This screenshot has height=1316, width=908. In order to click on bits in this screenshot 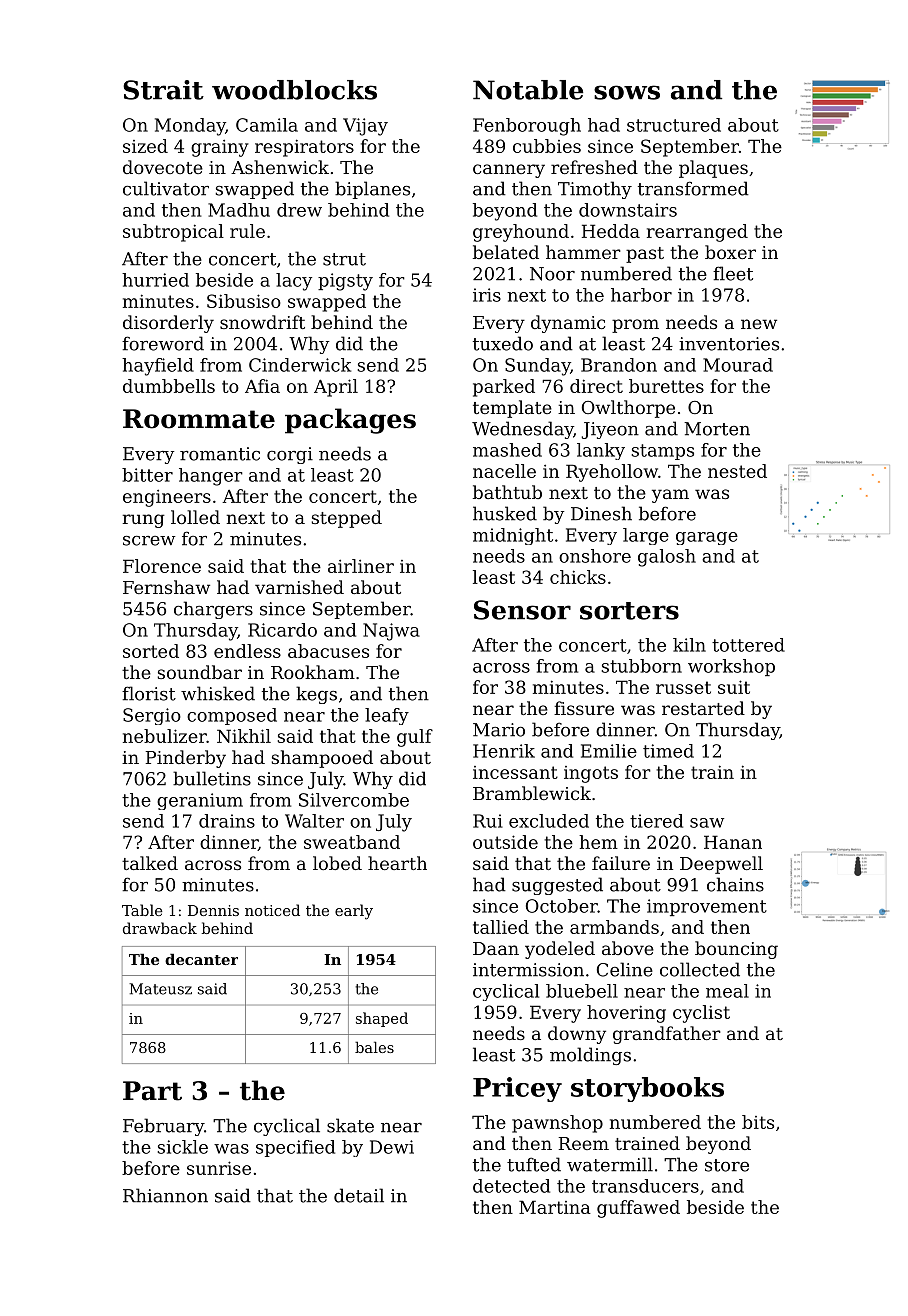, I will do `click(758, 1122)`.
